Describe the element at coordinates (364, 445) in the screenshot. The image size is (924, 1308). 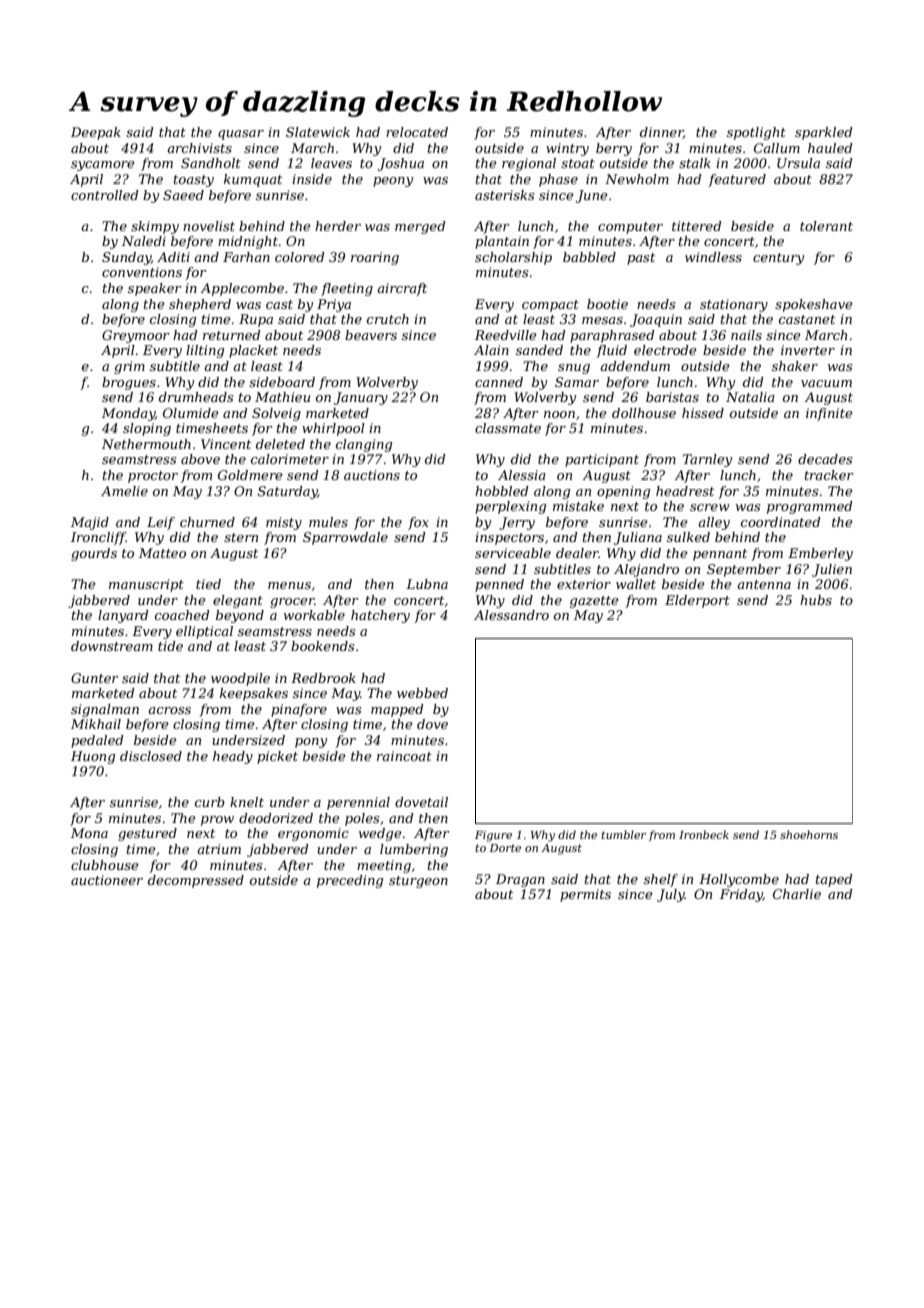
I see `clanging` at that location.
